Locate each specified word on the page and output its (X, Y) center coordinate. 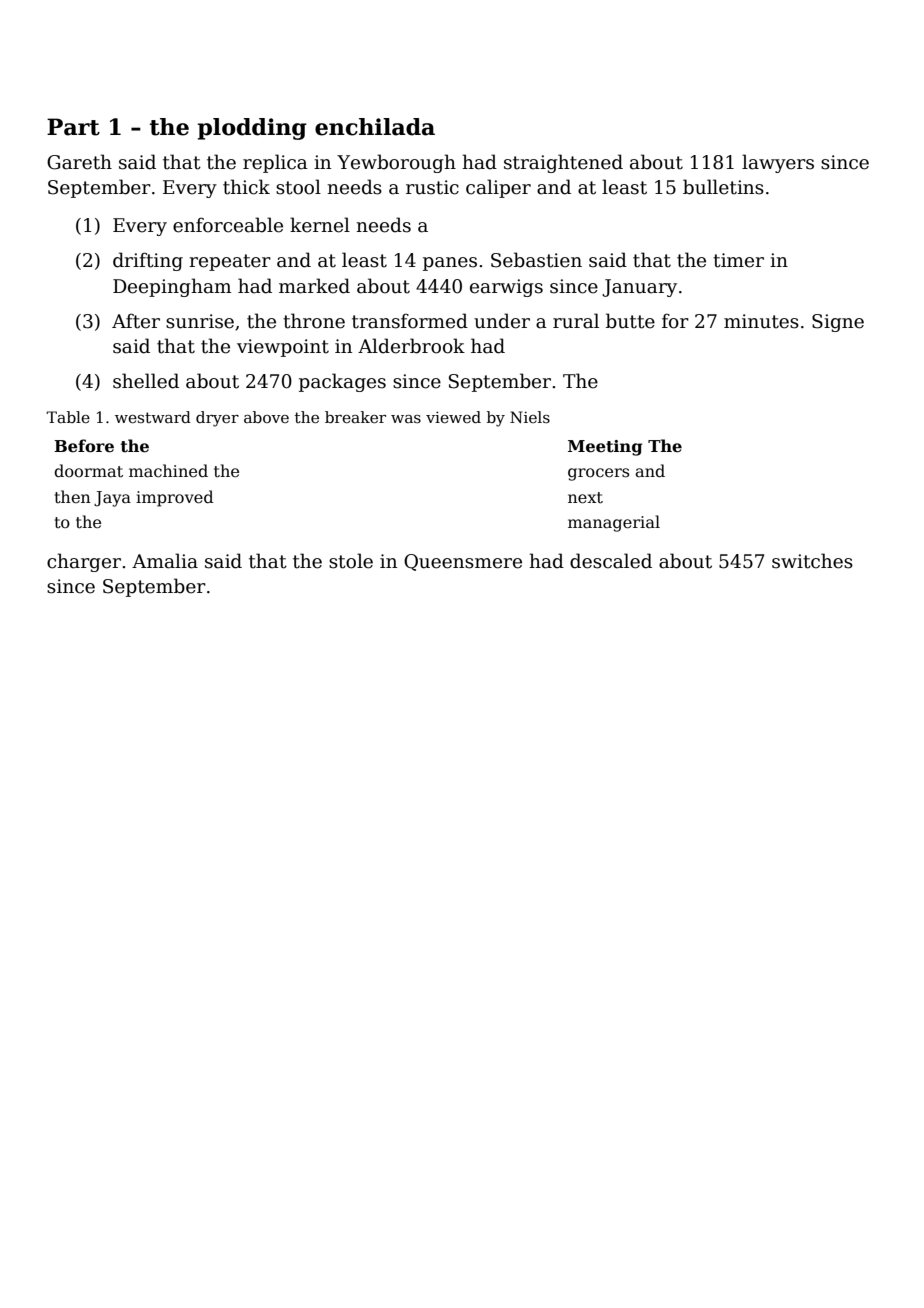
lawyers (778, 163)
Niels (530, 417)
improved (174, 498)
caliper (498, 188)
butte (630, 321)
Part (73, 127)
